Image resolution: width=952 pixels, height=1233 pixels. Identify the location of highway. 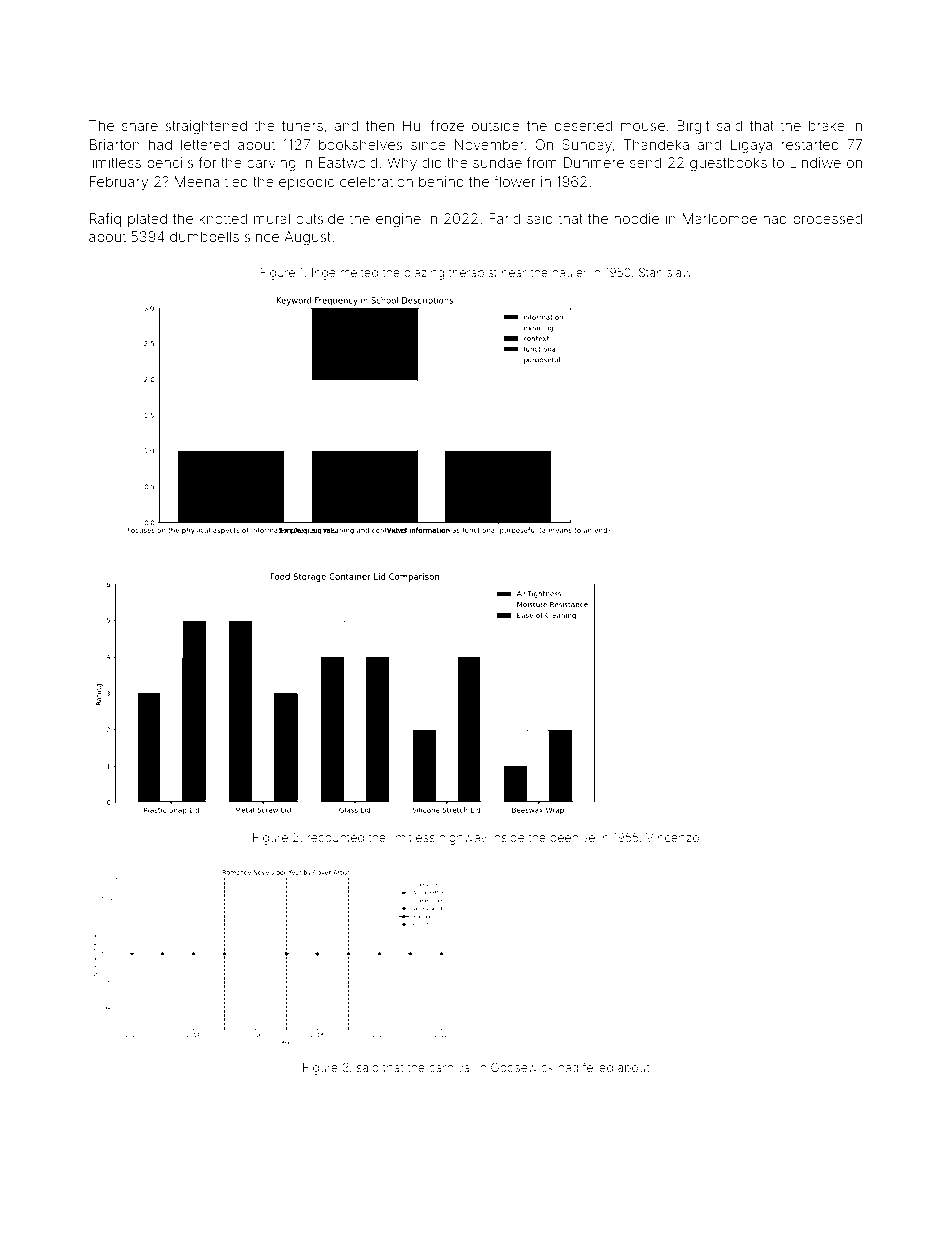
(463, 839).
